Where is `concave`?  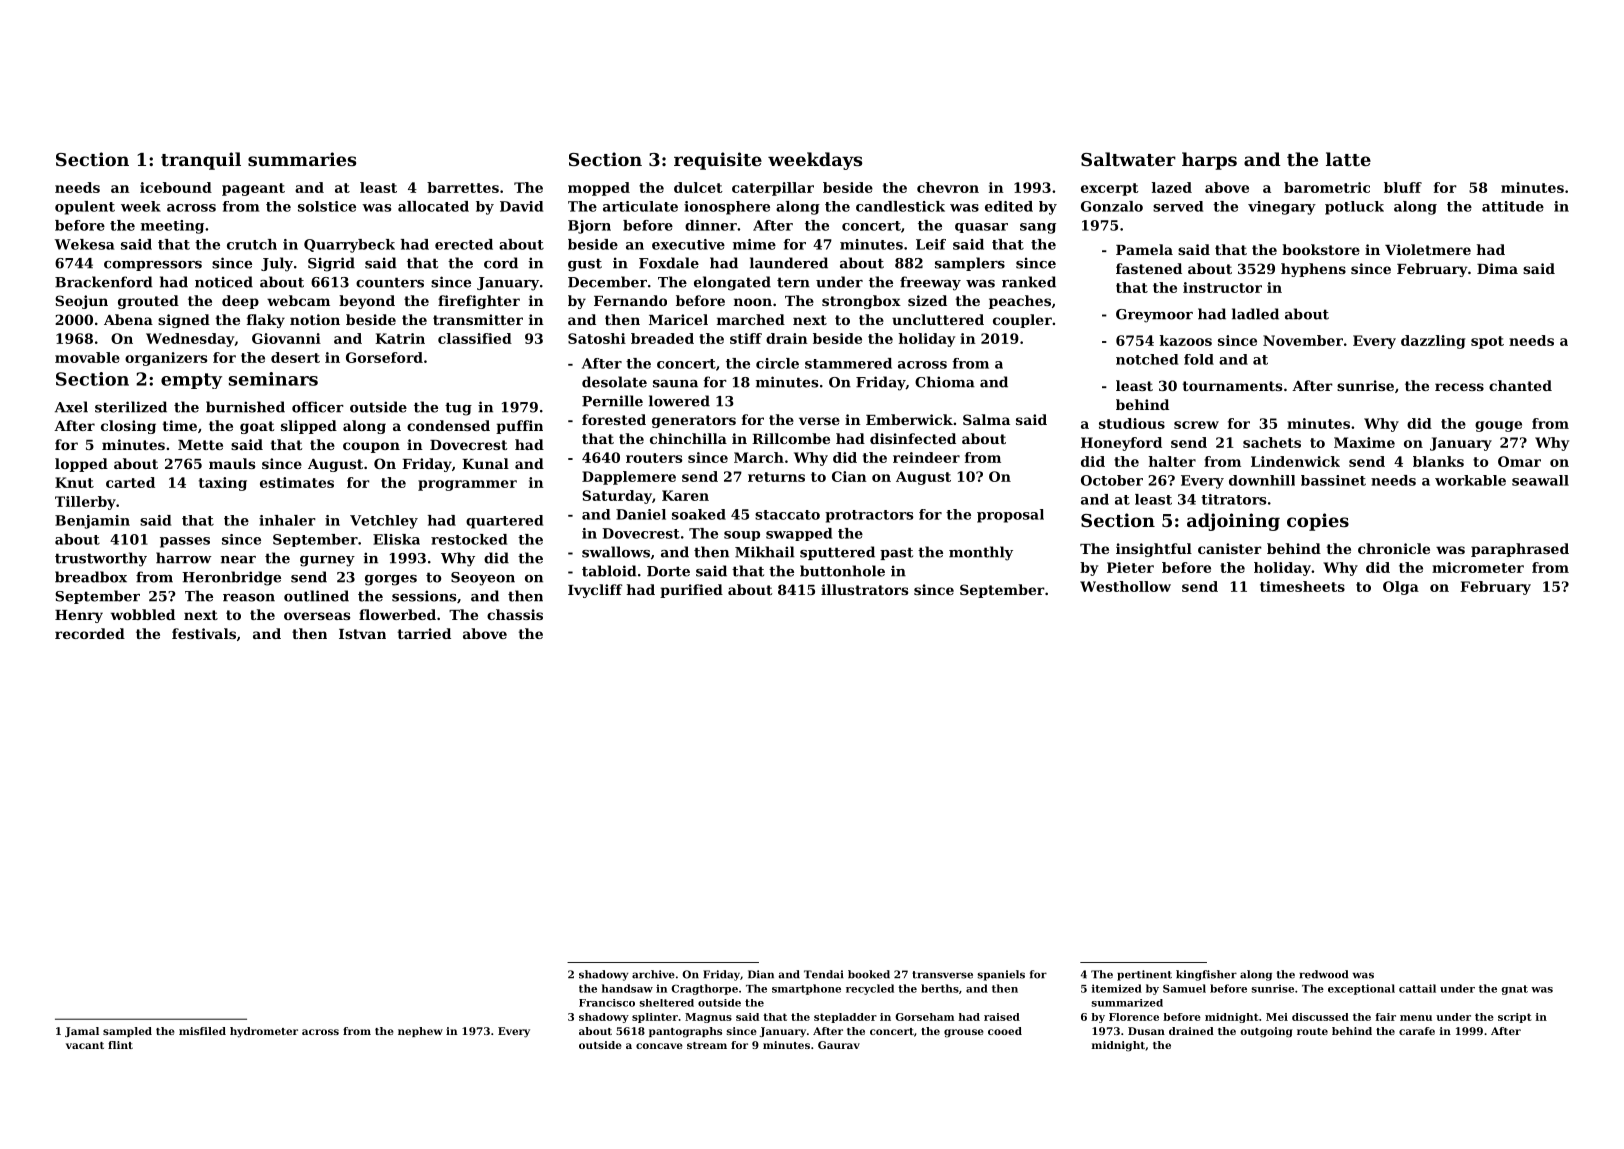 concave is located at coordinates (659, 1046).
